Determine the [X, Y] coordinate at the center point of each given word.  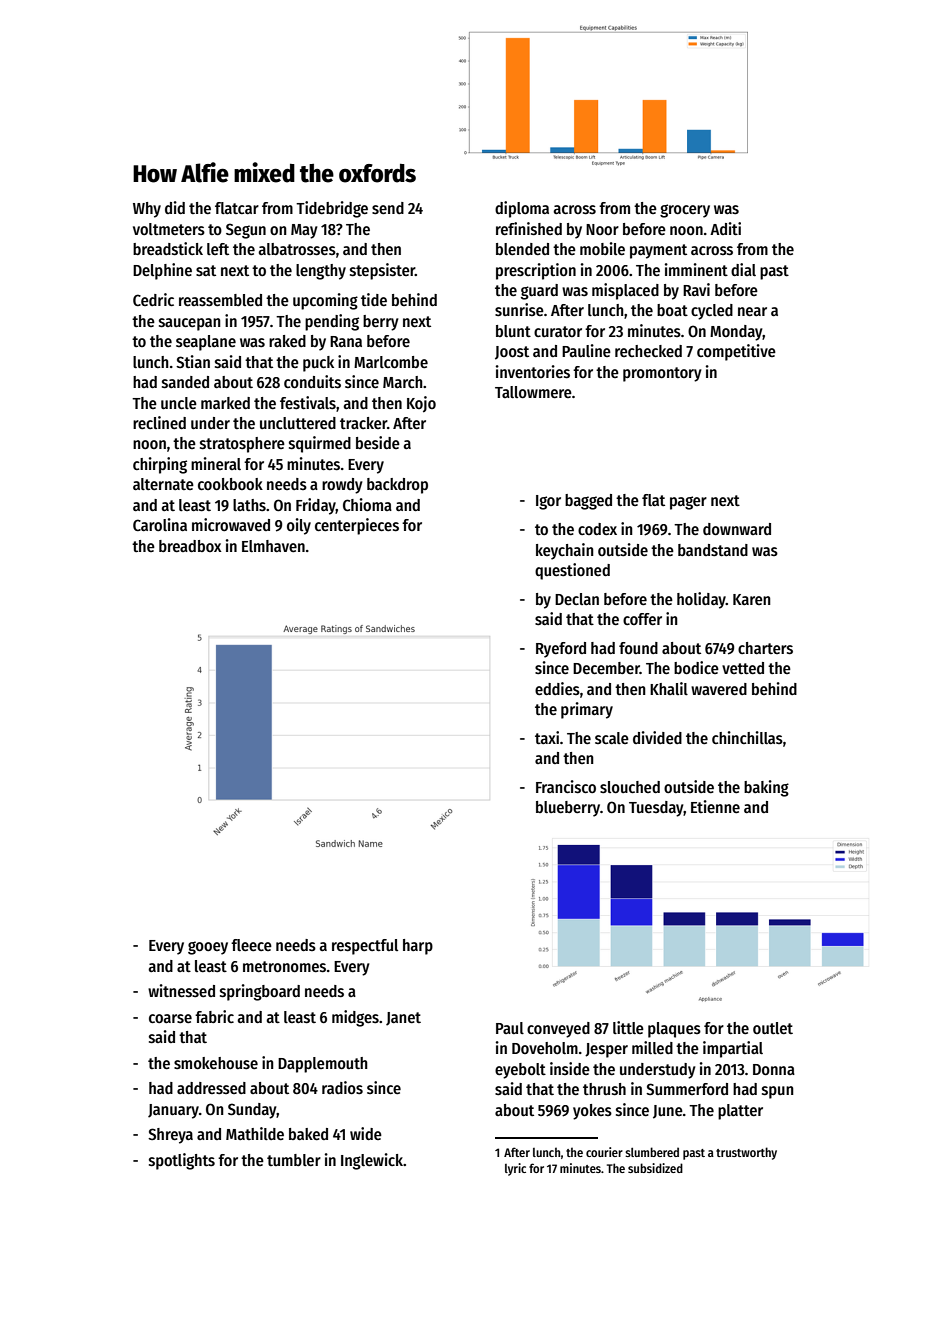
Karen [752, 599]
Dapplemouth [323, 1065]
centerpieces [357, 526]
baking [766, 788]
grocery [685, 211]
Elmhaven [273, 546]
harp [418, 947]
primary [587, 710]
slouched [630, 787]
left [218, 249]
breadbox [190, 546]
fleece [251, 945]
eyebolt [520, 1071]
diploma [522, 209]
